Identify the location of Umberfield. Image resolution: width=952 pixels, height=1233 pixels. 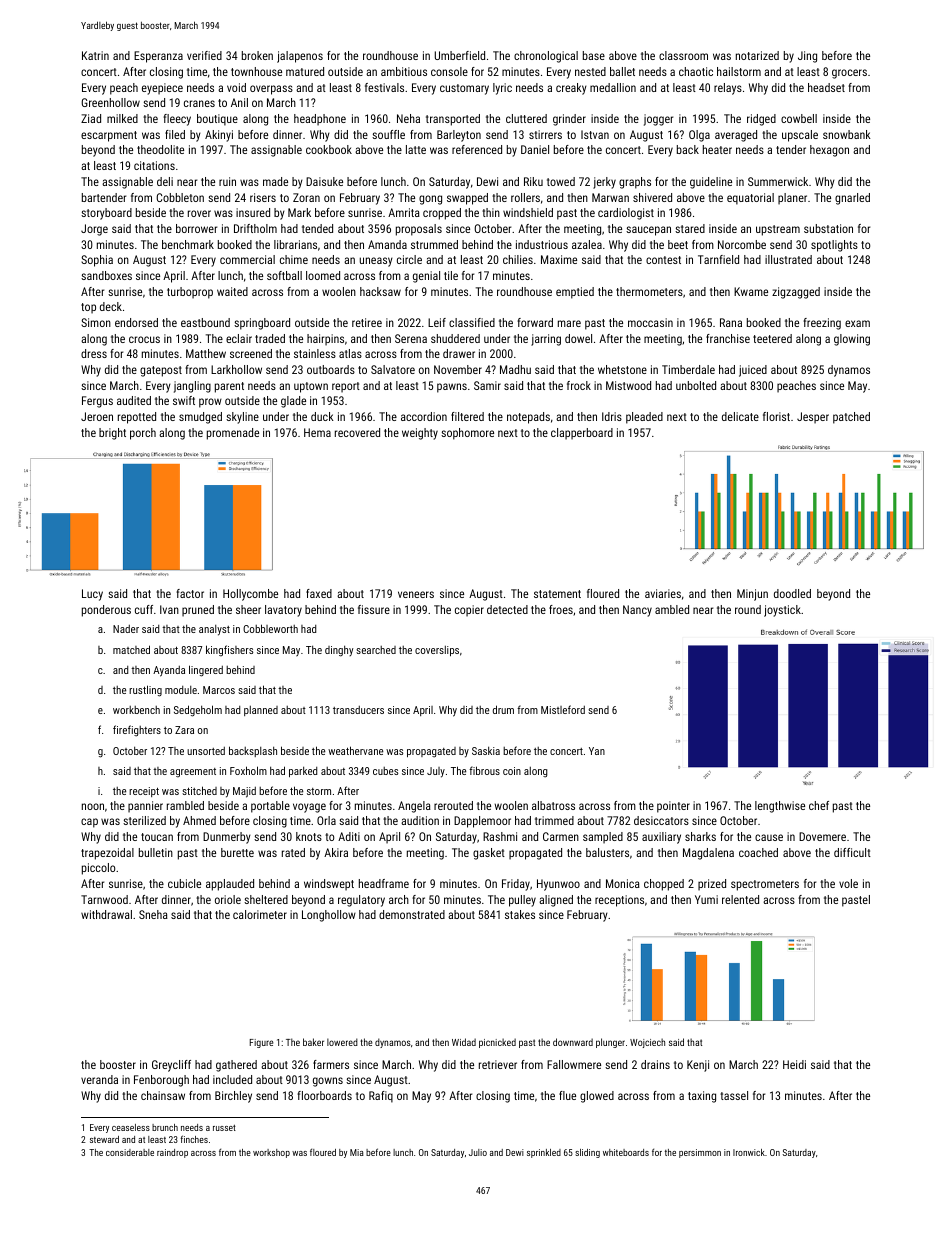
(460, 55).
